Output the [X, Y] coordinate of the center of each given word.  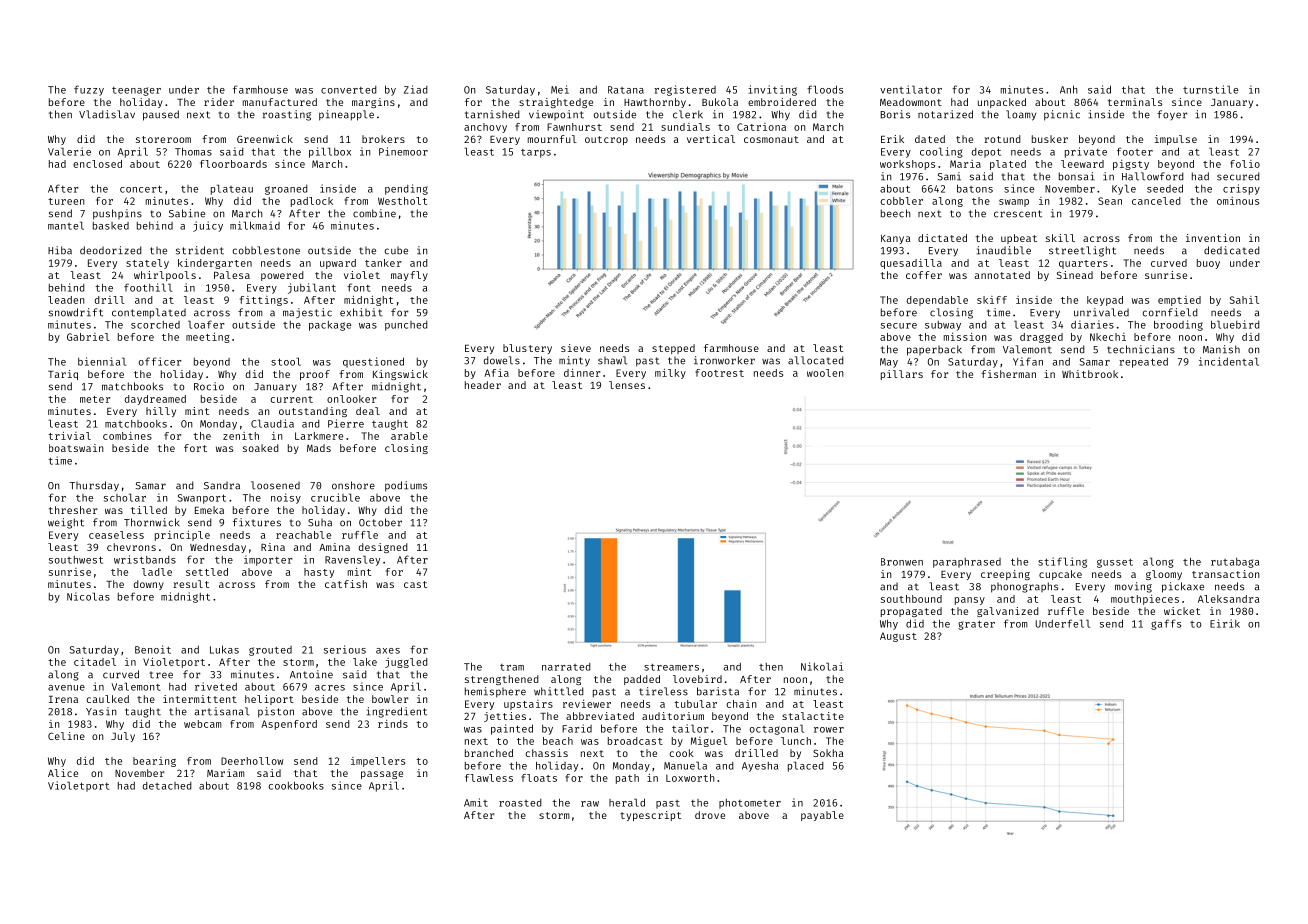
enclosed [97, 164]
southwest [76, 560]
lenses [627, 385]
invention [1213, 238]
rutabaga [1235, 563]
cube [396, 251]
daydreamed [155, 400]
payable [822, 816]
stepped [673, 349]
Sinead [1075, 275]
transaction [1226, 574]
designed [383, 548]
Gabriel [88, 337]
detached [167, 786]
